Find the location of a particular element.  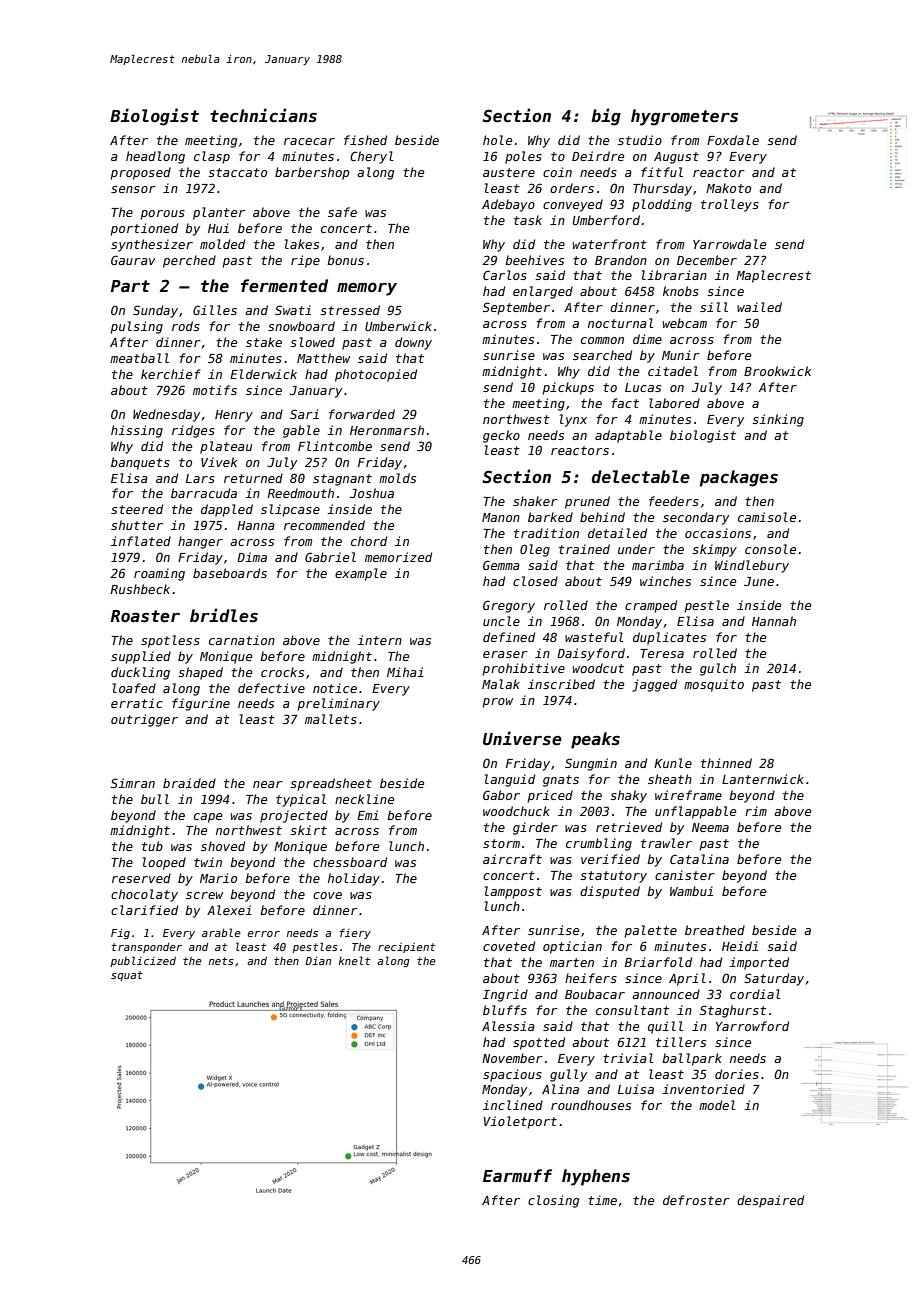

Hui is located at coordinates (218, 228).
